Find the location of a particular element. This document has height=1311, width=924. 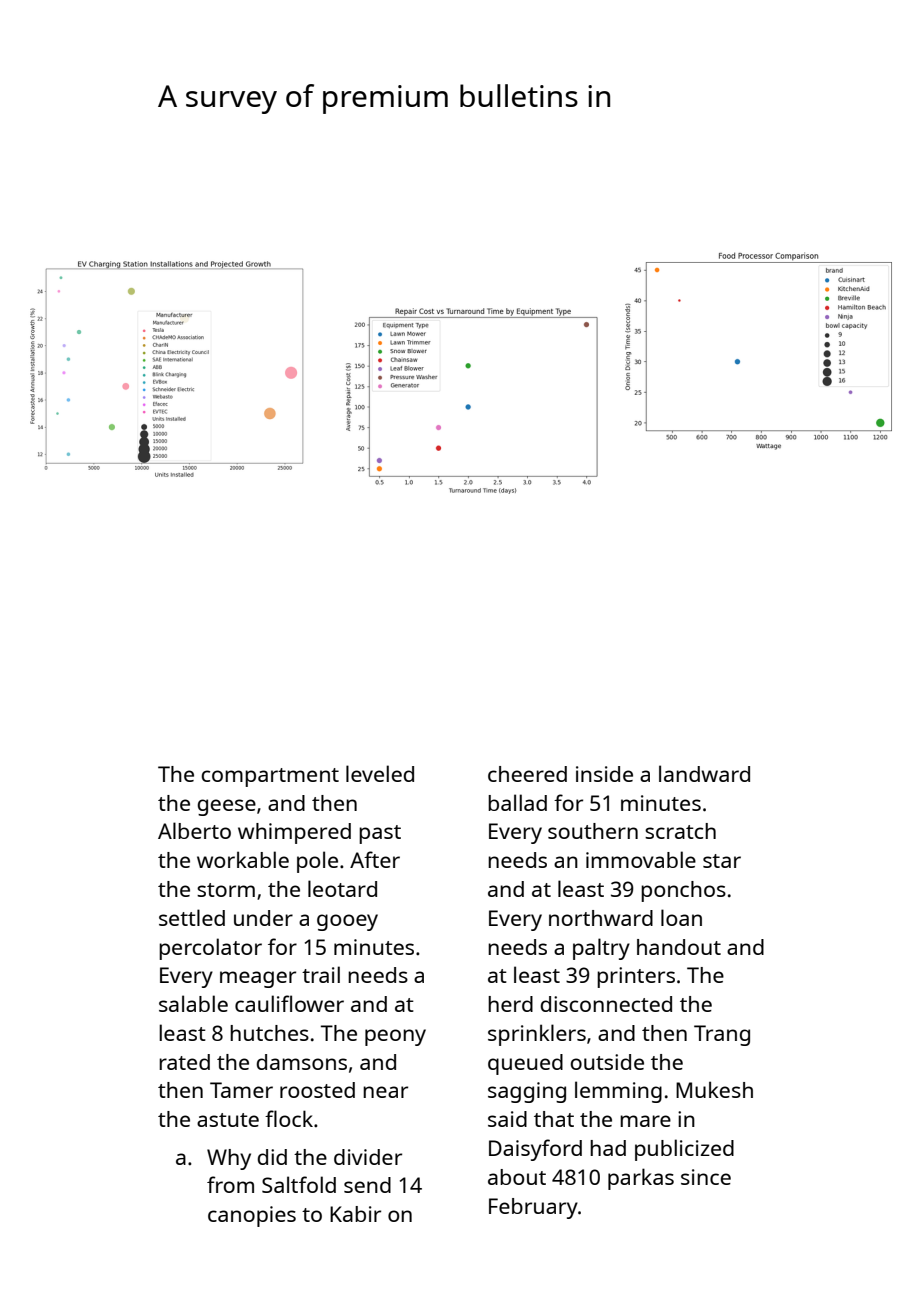

landward is located at coordinates (704, 773).
